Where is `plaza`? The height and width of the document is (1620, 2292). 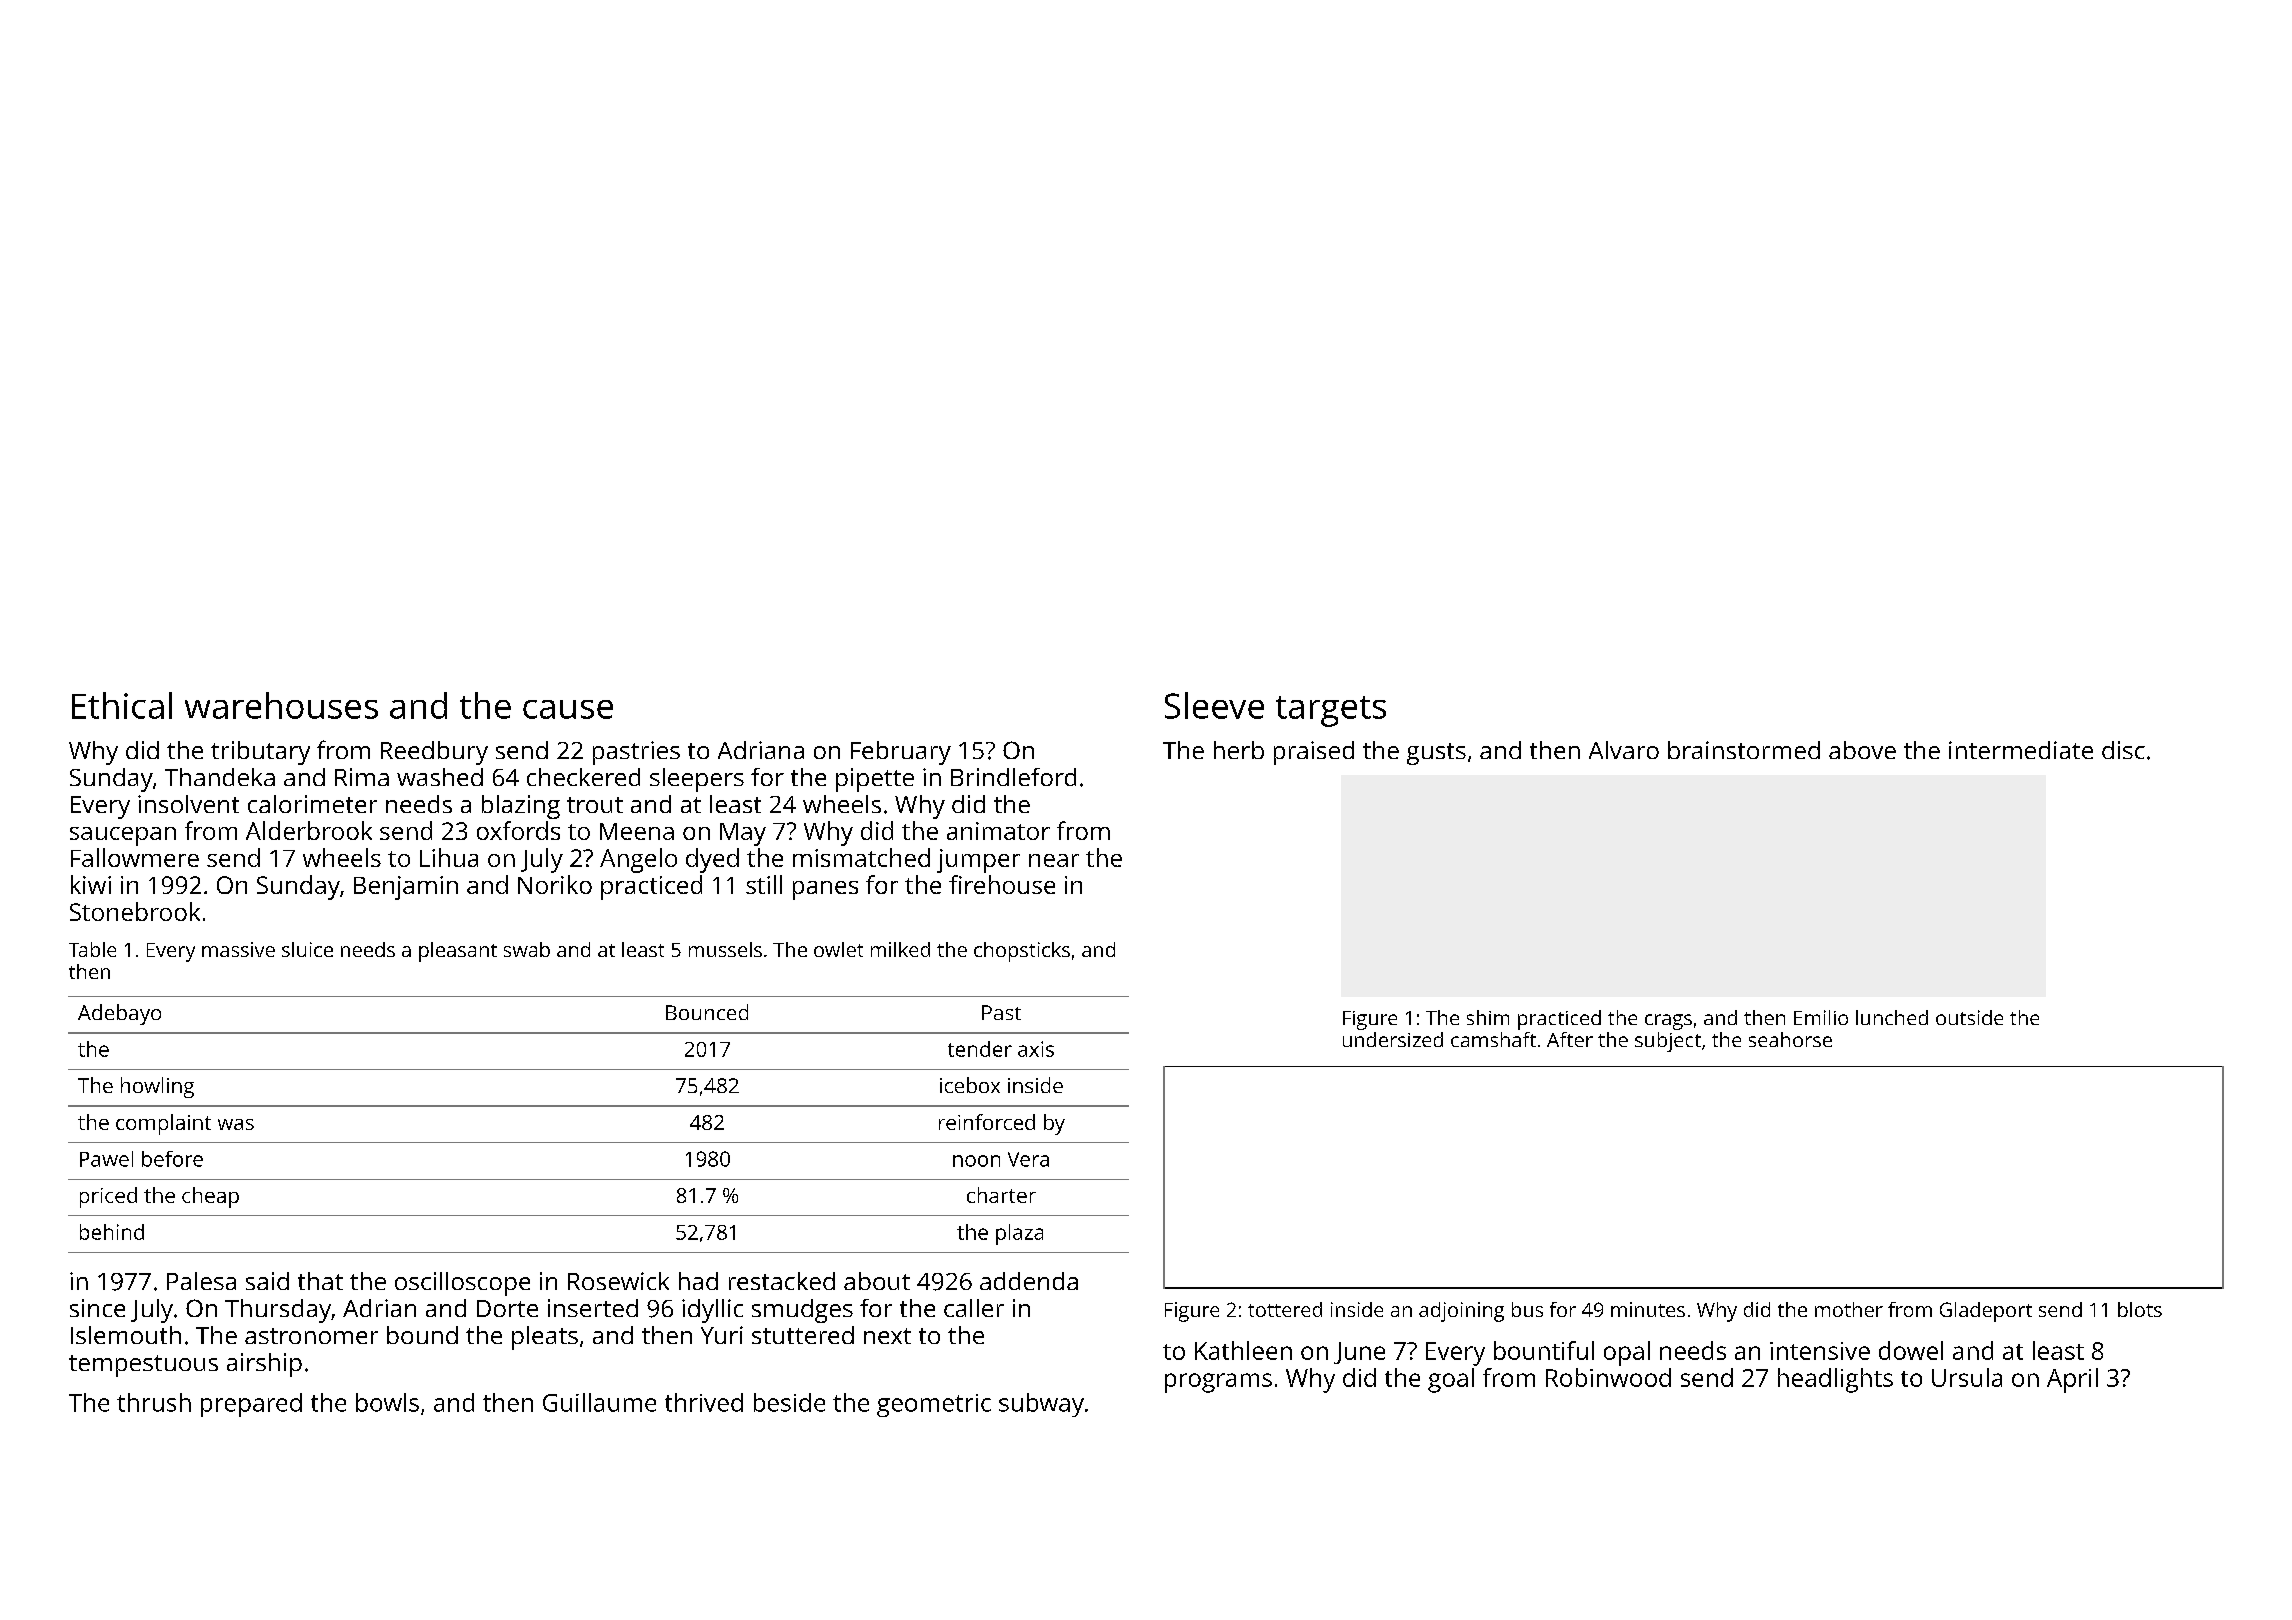 plaza is located at coordinates (1019, 1234).
